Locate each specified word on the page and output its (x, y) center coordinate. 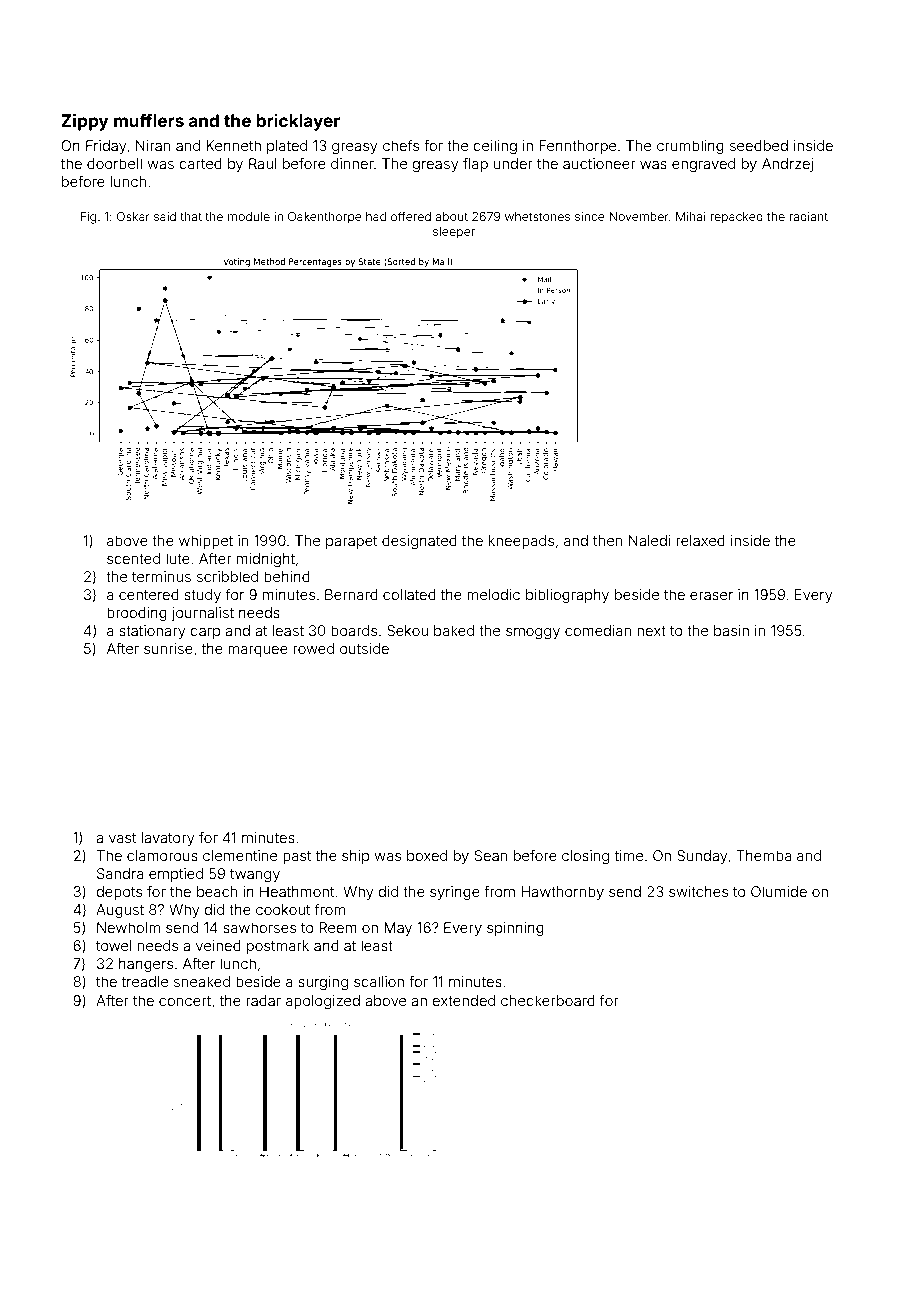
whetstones (537, 216)
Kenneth (233, 145)
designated (419, 542)
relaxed (700, 540)
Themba (764, 855)
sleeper (454, 233)
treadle (145, 981)
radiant (808, 216)
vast (122, 838)
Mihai (691, 216)
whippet (206, 542)
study (202, 596)
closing (585, 857)
